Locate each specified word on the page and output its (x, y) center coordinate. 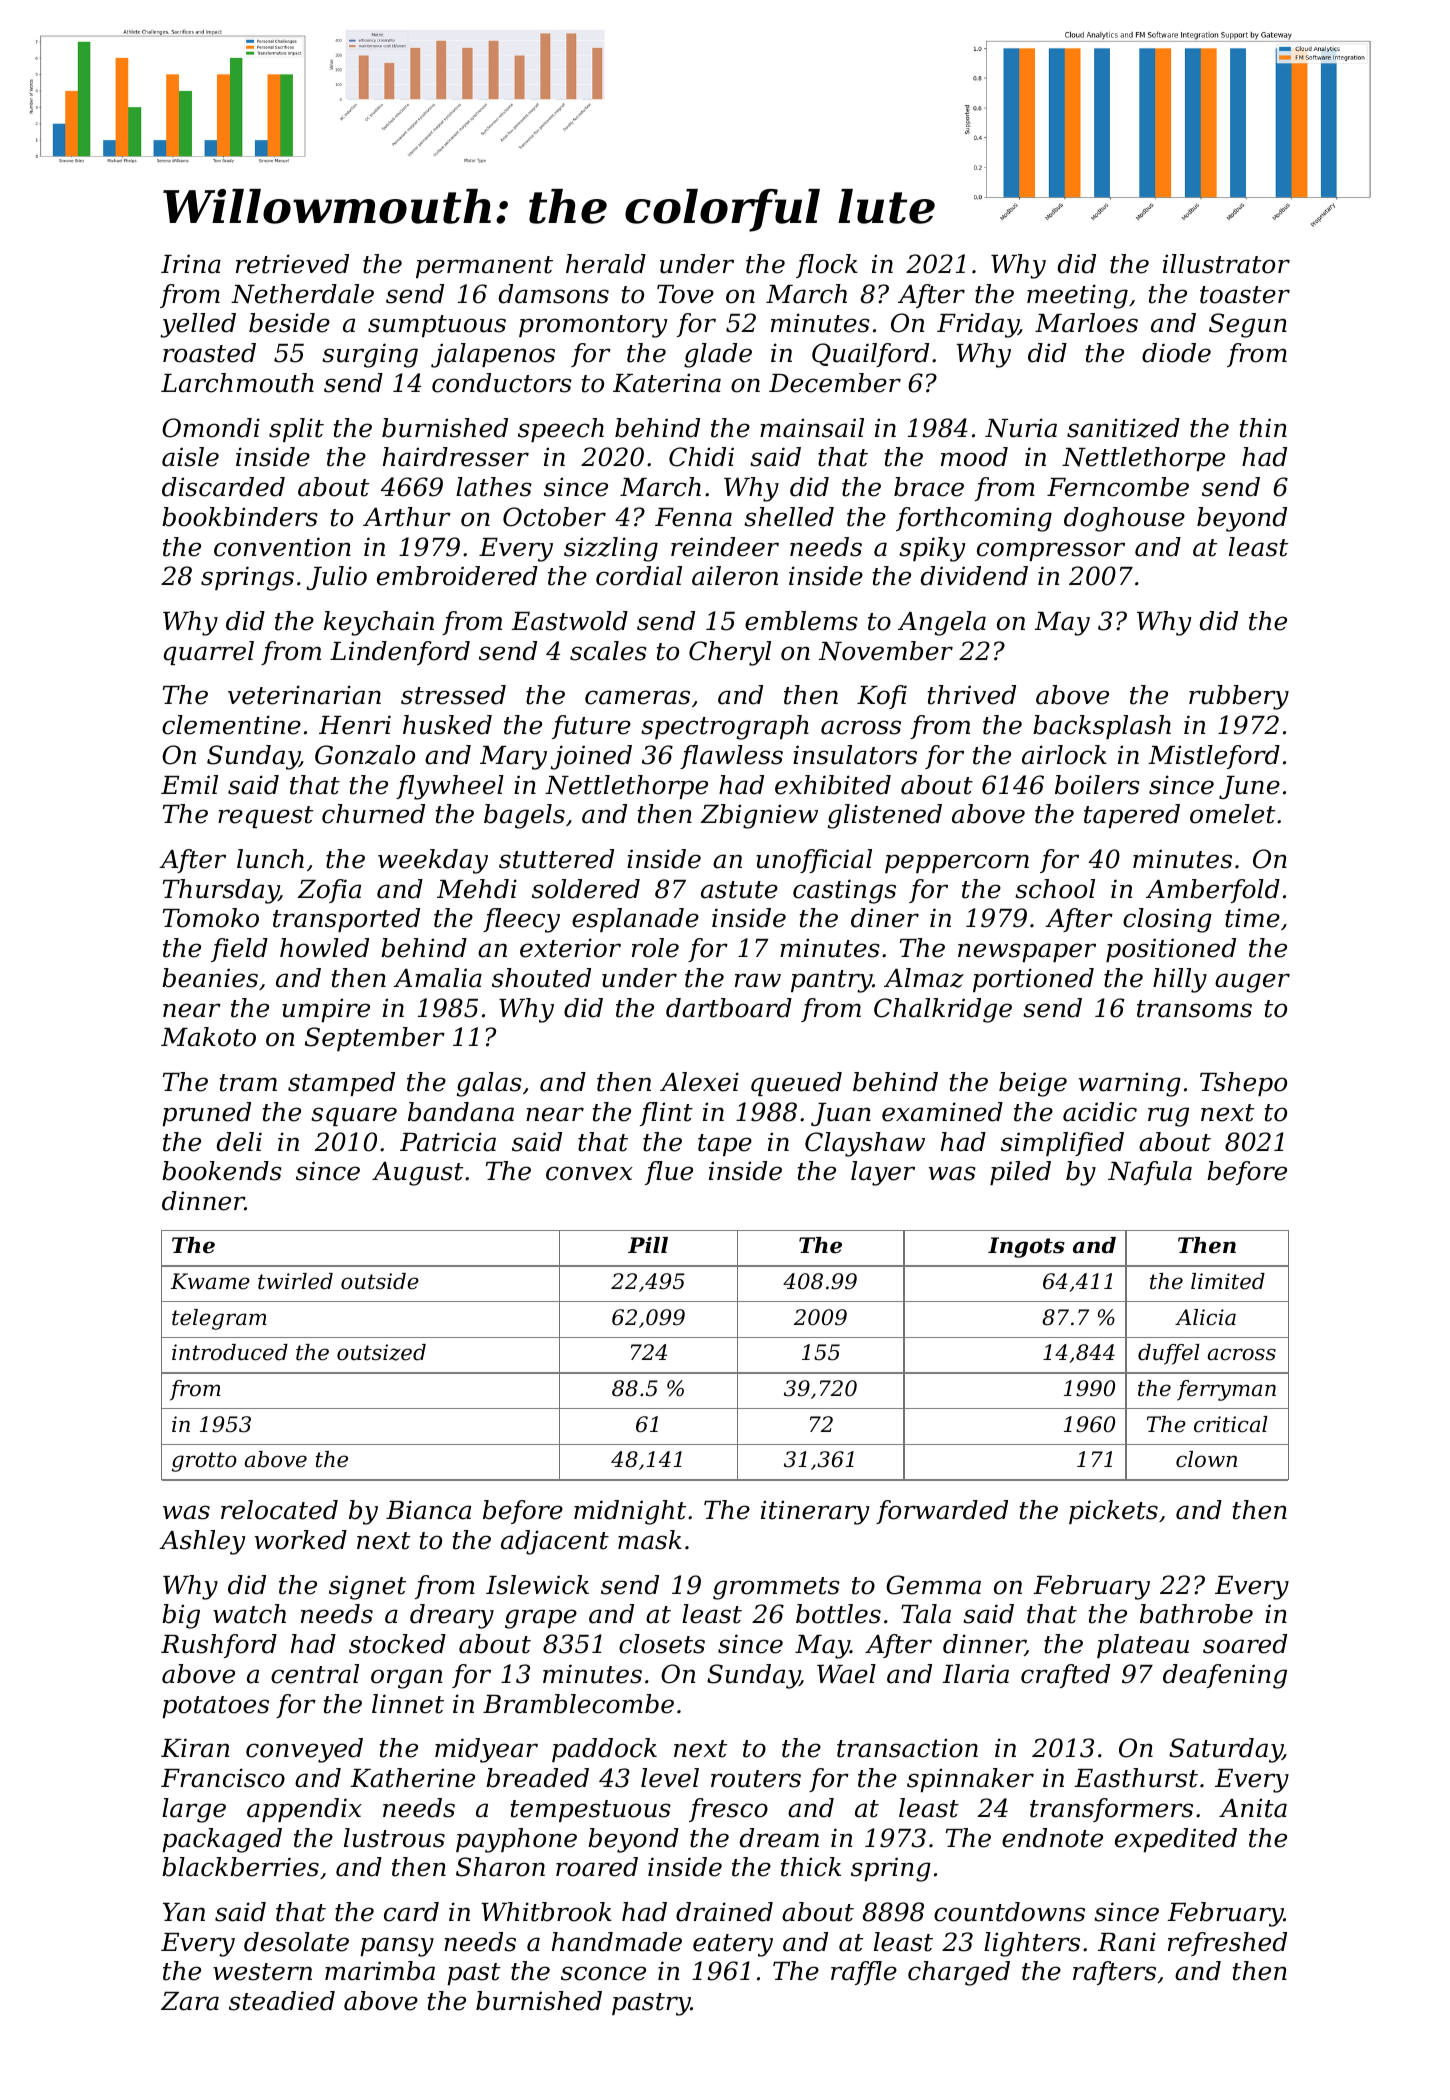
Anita (1253, 1808)
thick (811, 1867)
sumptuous (437, 326)
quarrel (209, 653)
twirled (295, 1281)
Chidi (701, 457)
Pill (648, 1245)
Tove (685, 294)
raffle (864, 1973)
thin (1263, 428)
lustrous (394, 1838)
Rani (1127, 1942)
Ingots (1026, 1247)
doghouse (1124, 519)
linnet (408, 1704)
